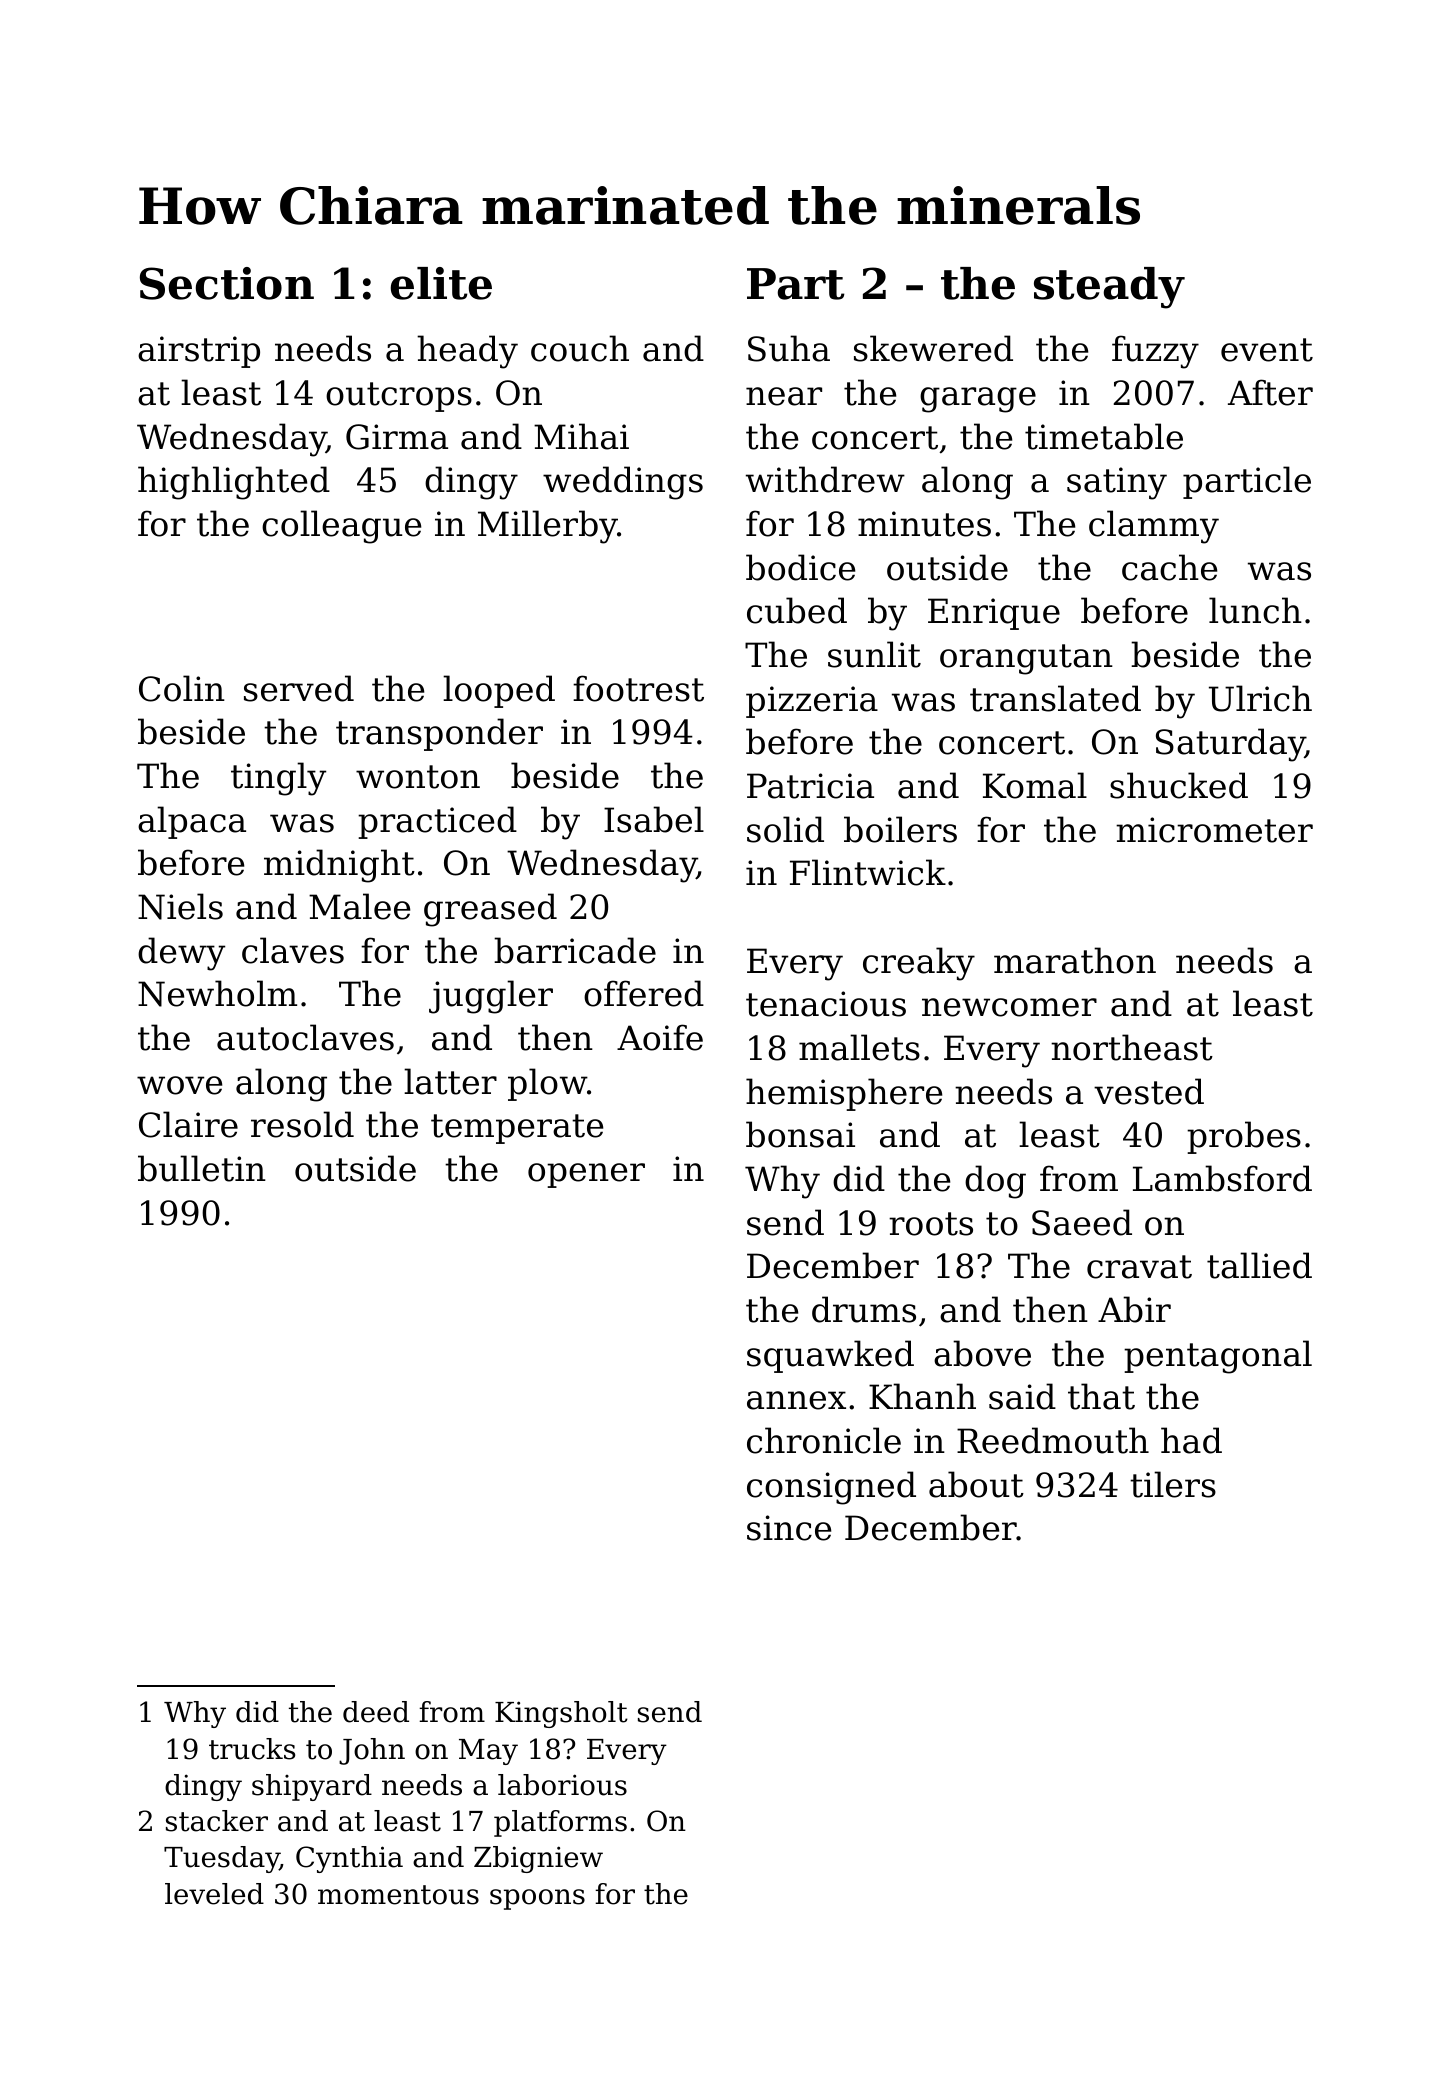 The image size is (1450, 2100). What do you see at coordinates (359, 906) in the screenshot?
I see `Malee` at bounding box center [359, 906].
